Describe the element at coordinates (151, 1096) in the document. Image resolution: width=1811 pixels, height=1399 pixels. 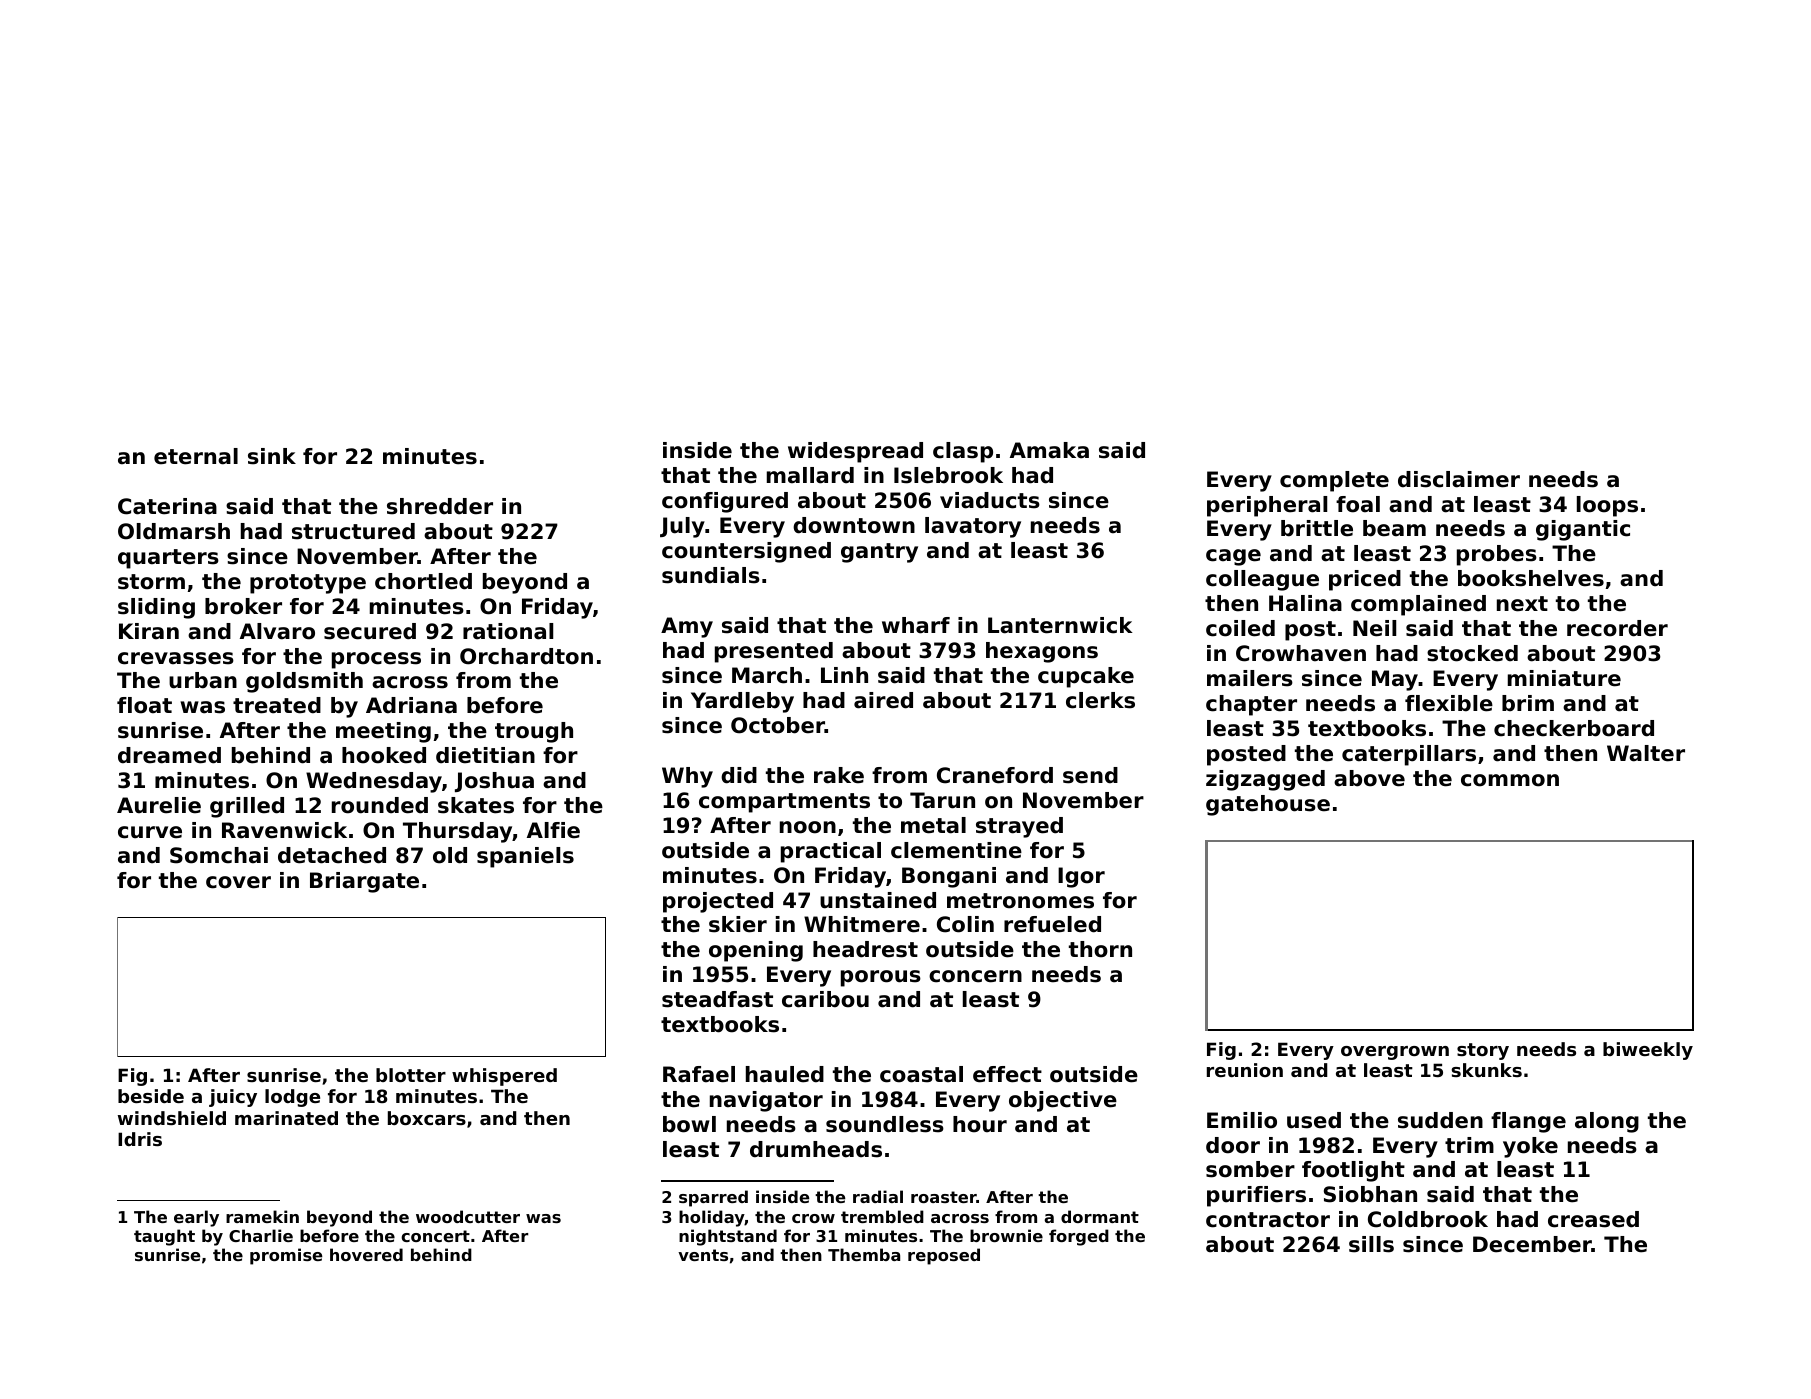
I see `beside` at that location.
